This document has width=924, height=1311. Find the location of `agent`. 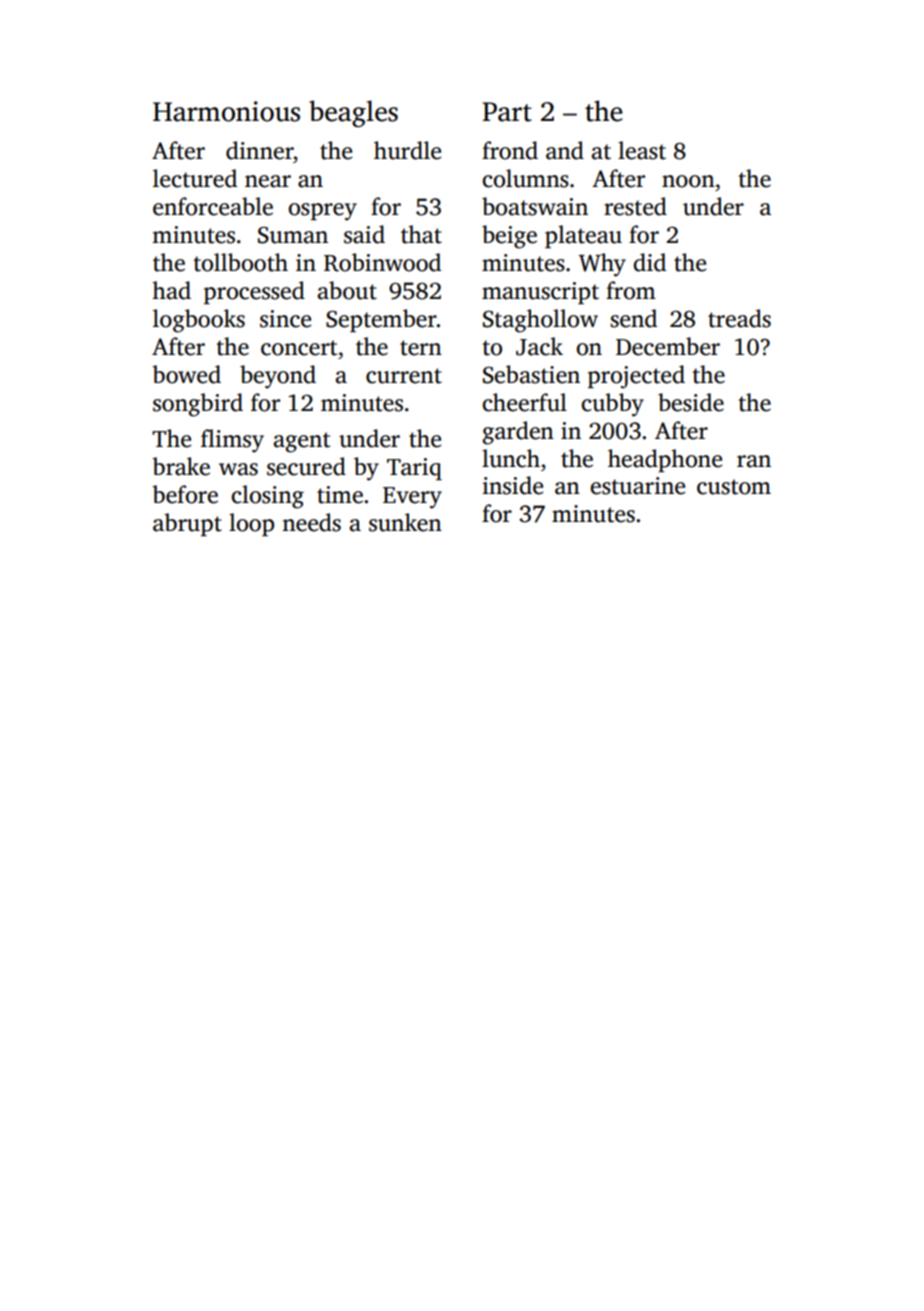

agent is located at coordinates (302, 442).
